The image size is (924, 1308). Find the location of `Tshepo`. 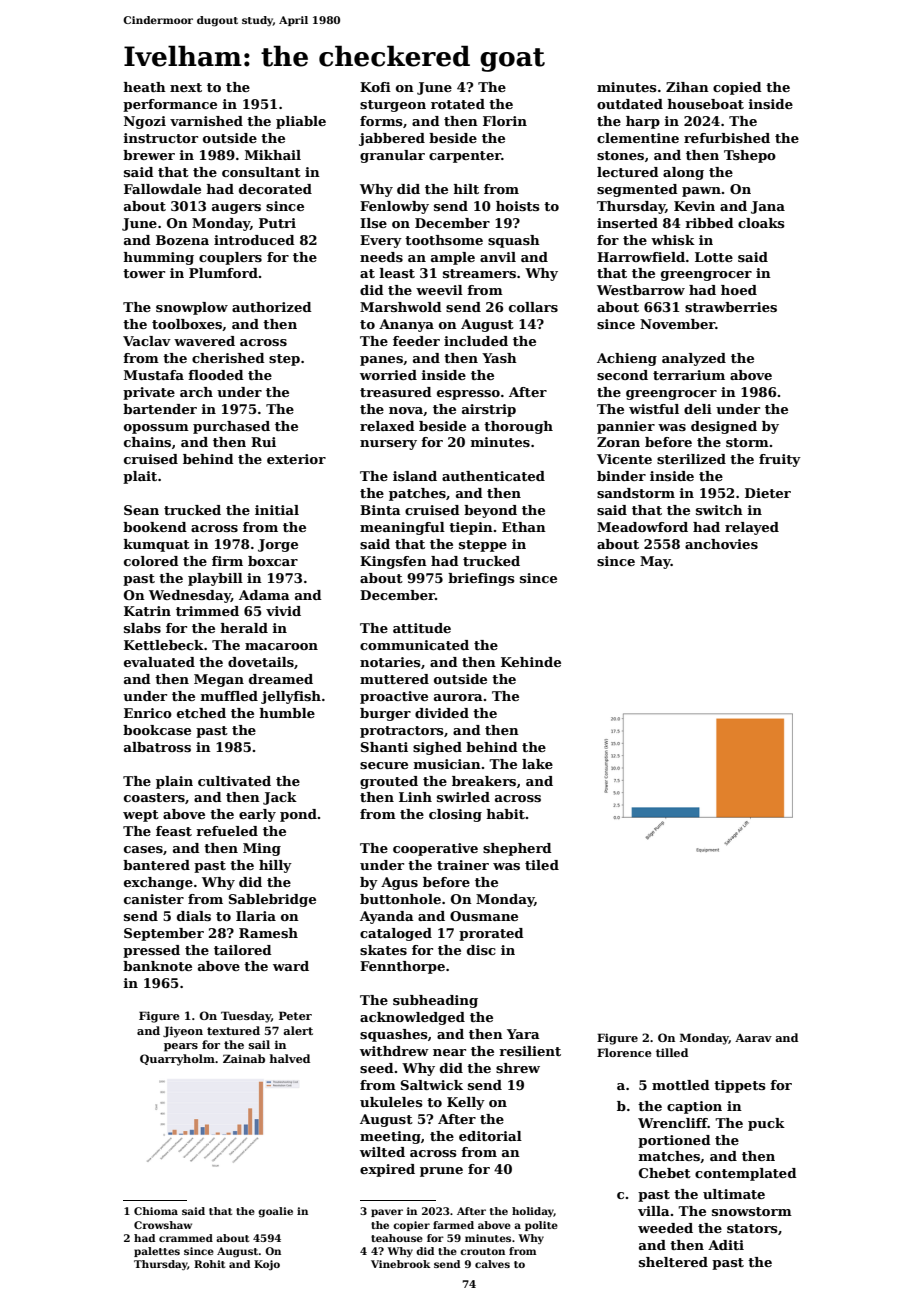

Tshepo is located at coordinates (750, 156).
